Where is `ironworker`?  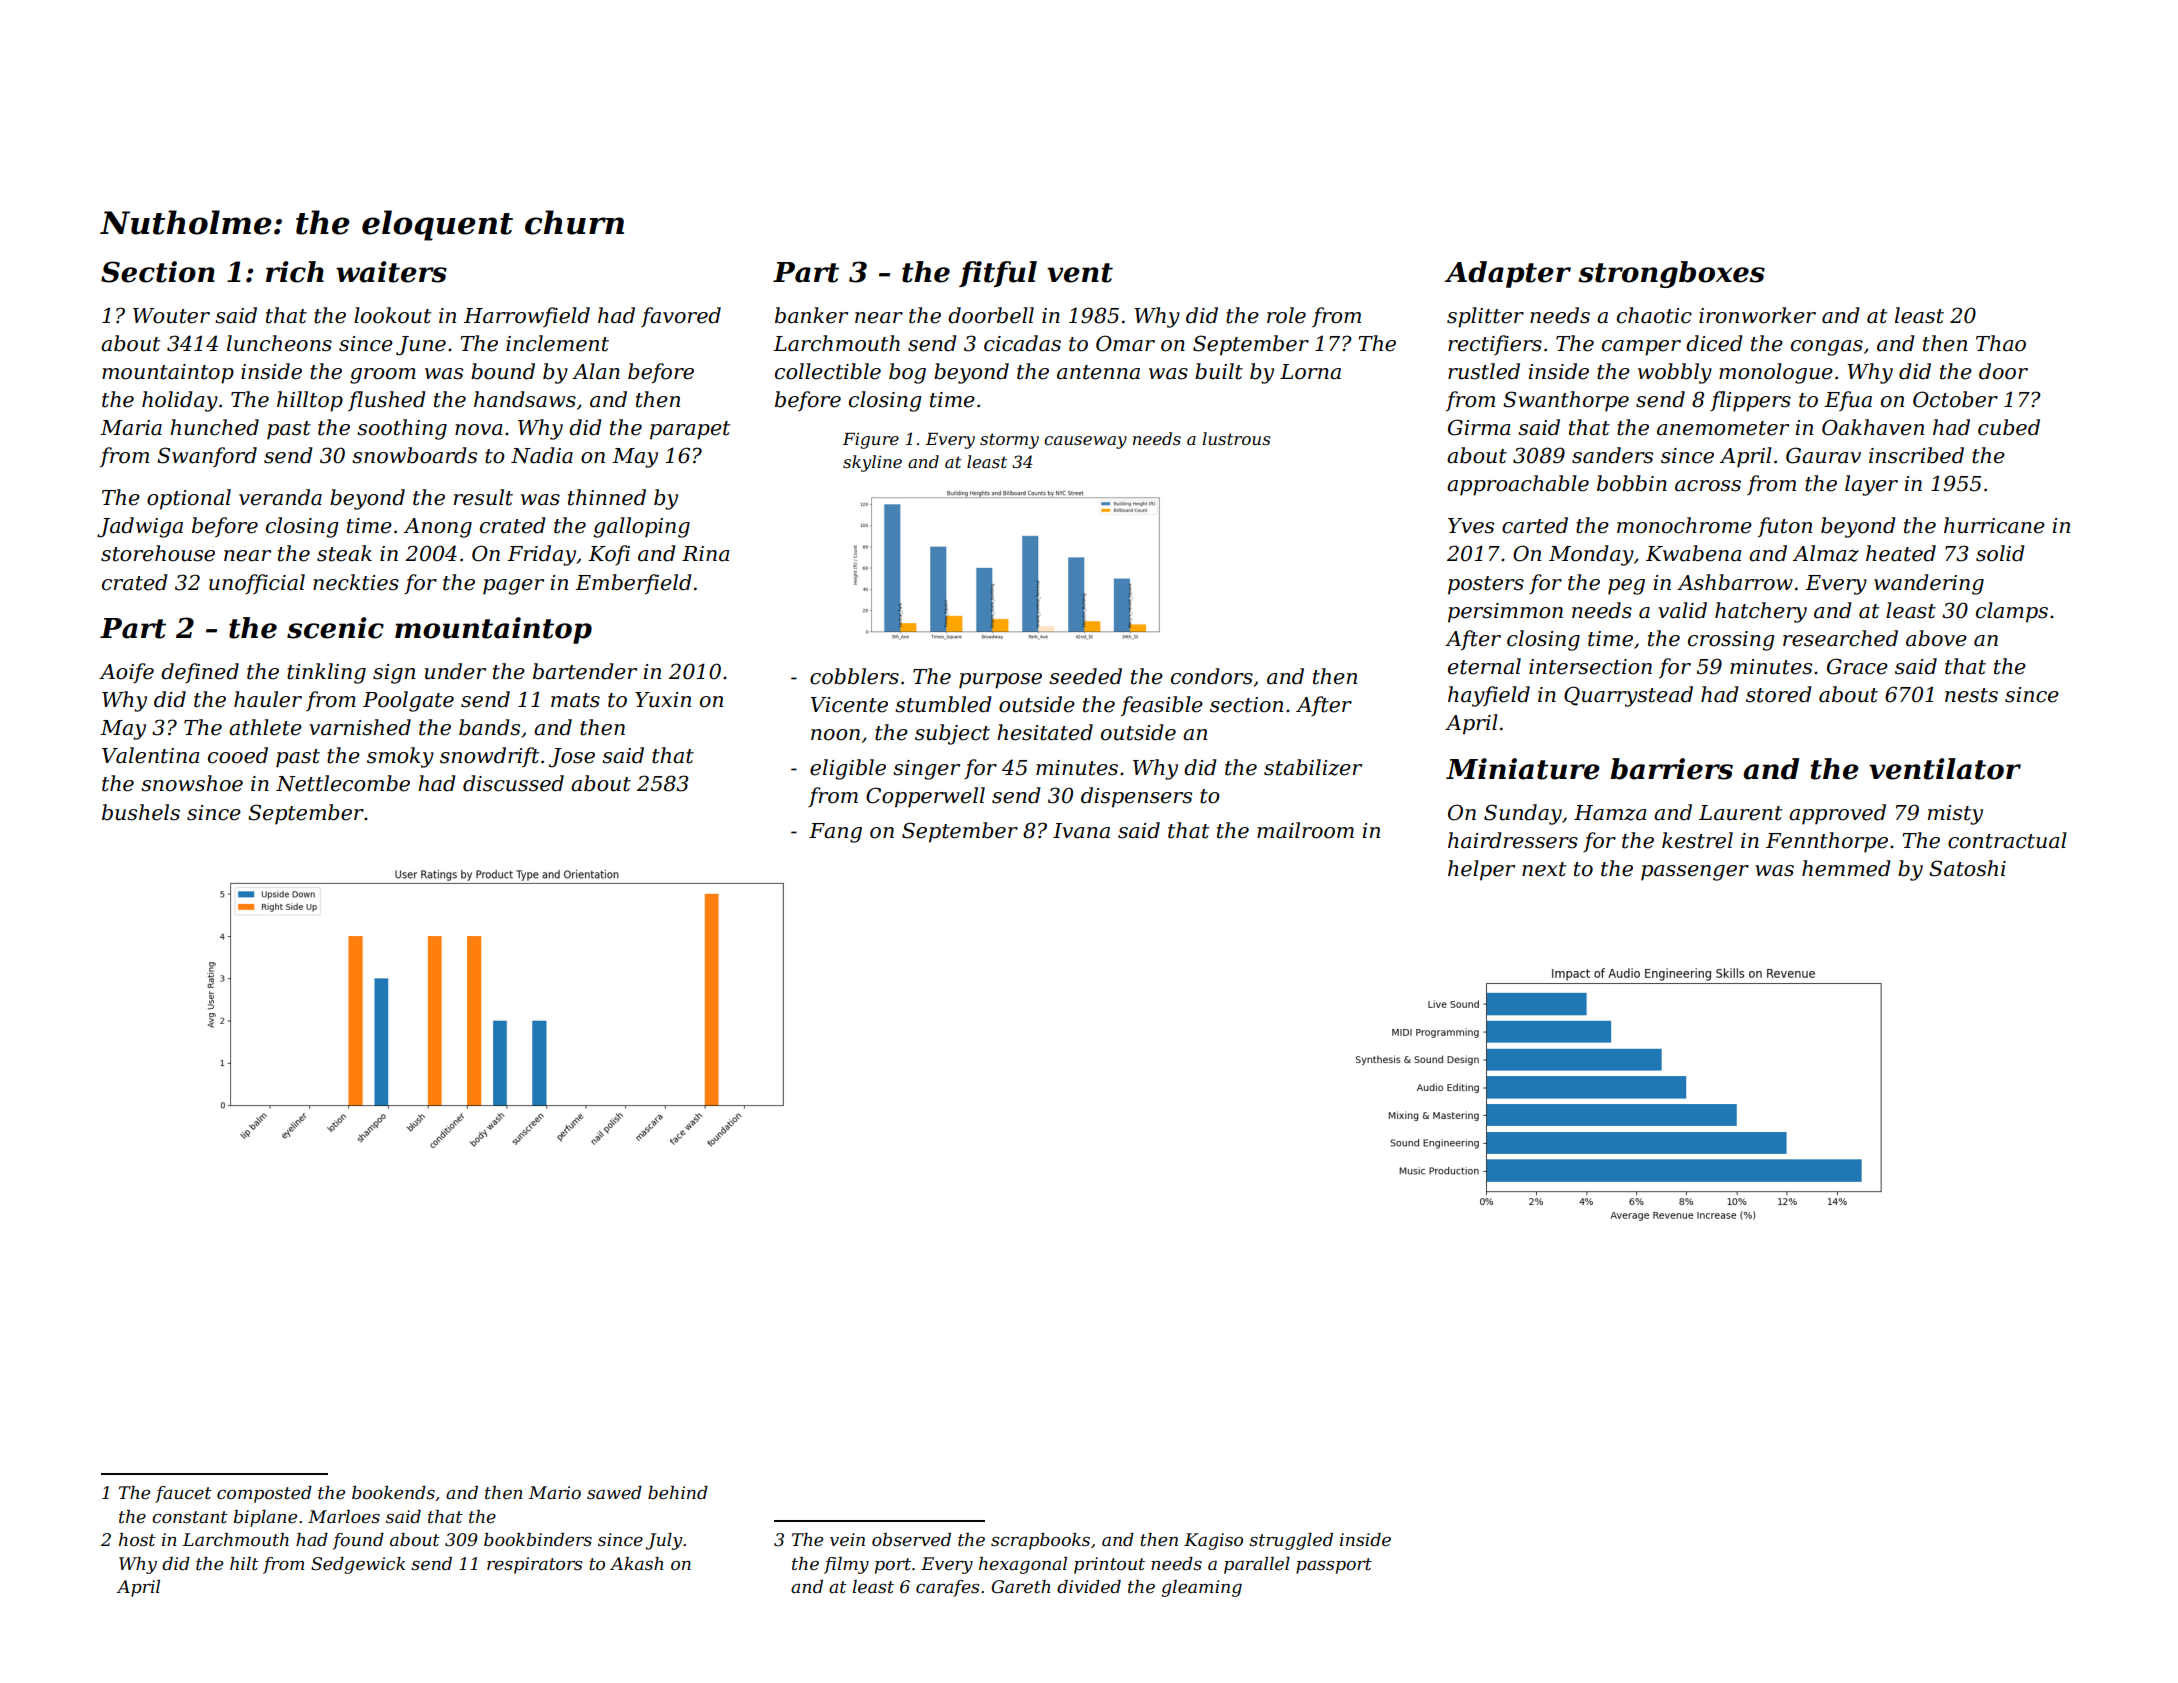 ironworker is located at coordinates (1757, 315).
